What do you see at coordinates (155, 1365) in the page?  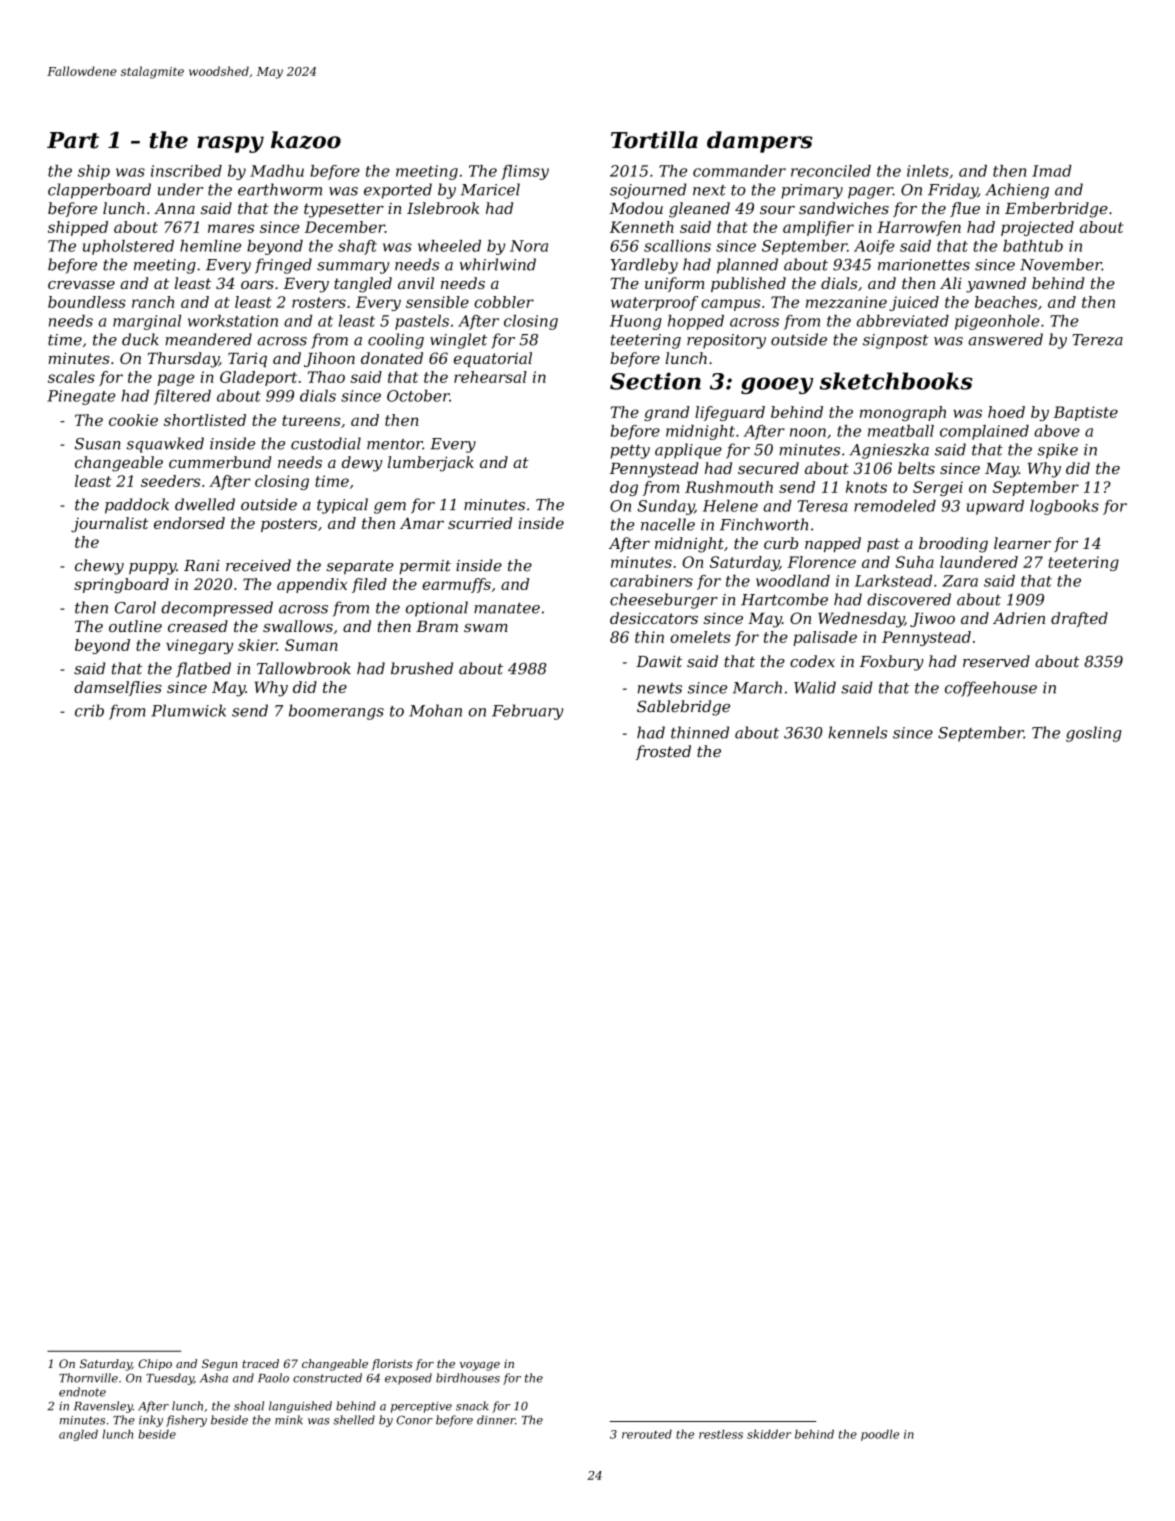 I see `Chipo` at bounding box center [155, 1365].
